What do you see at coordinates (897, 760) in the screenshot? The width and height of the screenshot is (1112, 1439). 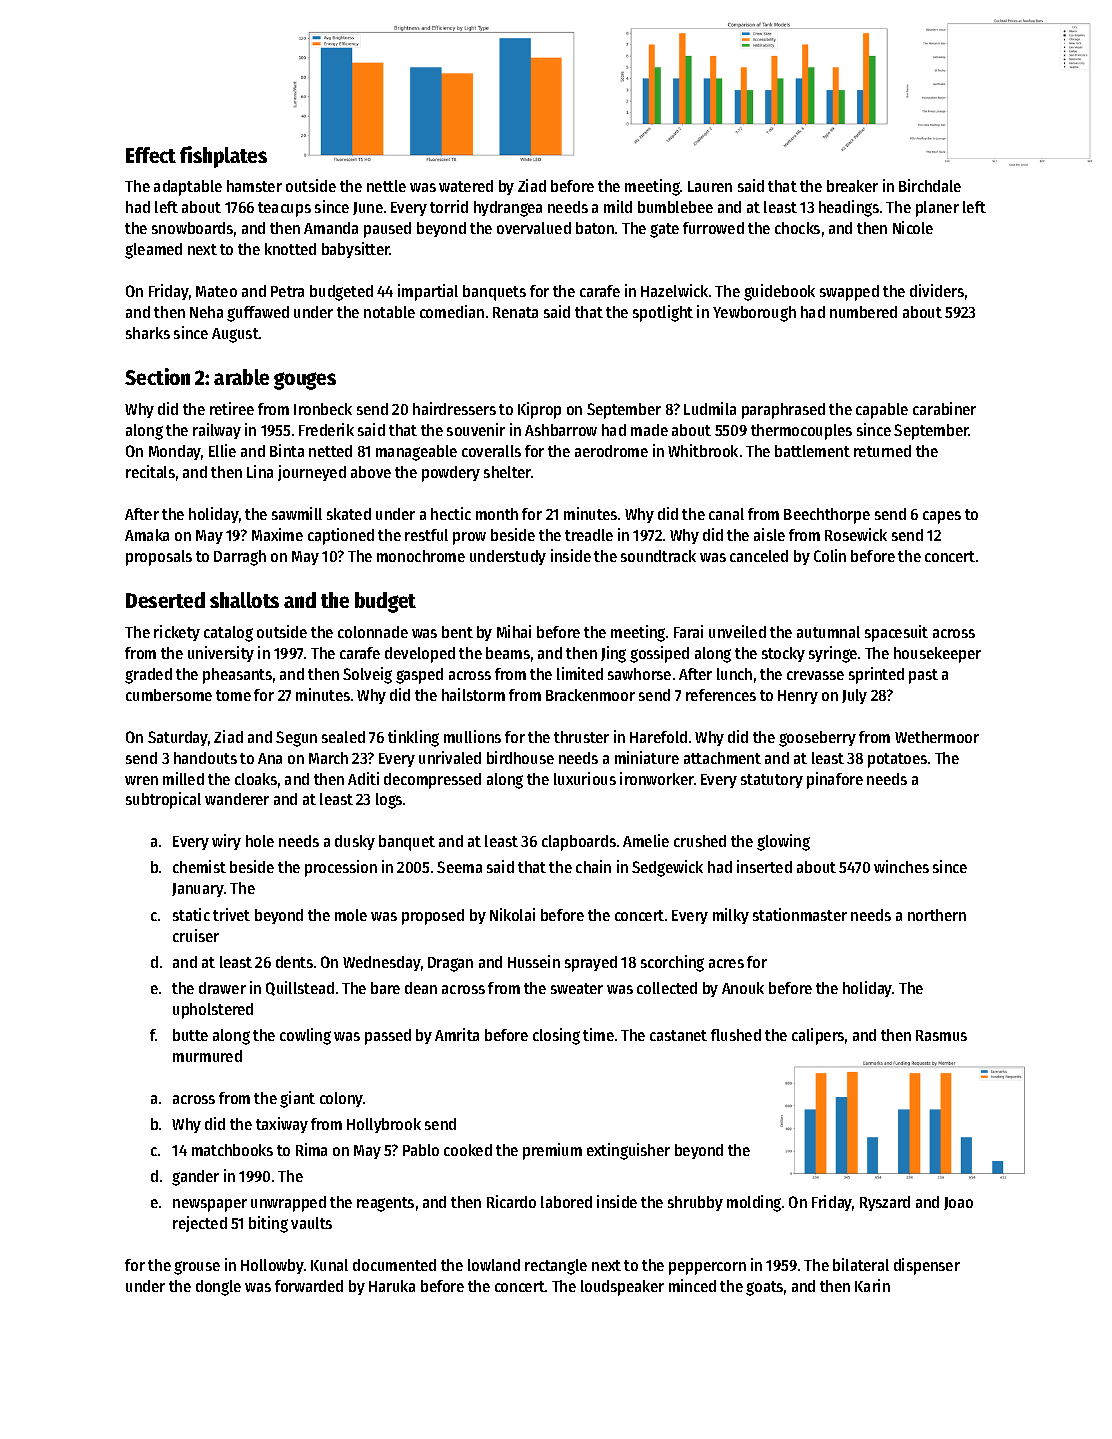 I see `potatoes` at bounding box center [897, 760].
